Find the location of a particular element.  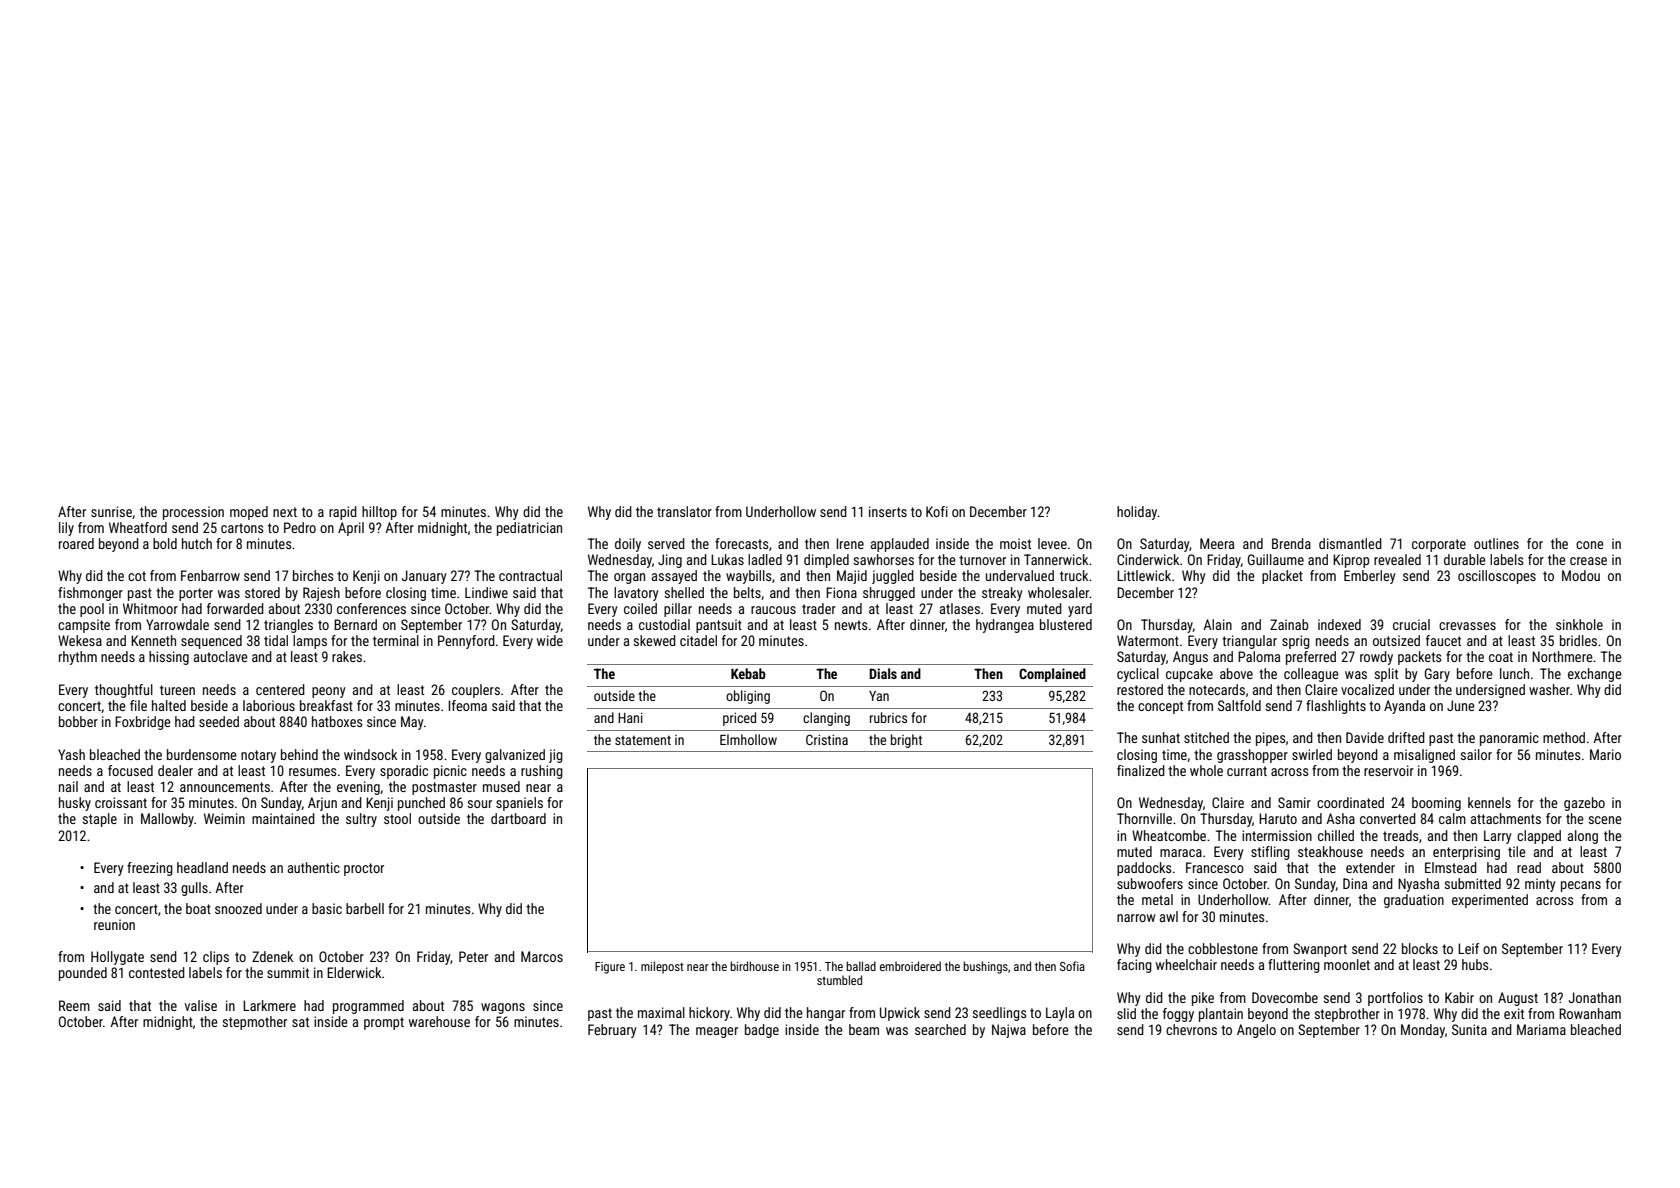

graduation is located at coordinates (1414, 901).
